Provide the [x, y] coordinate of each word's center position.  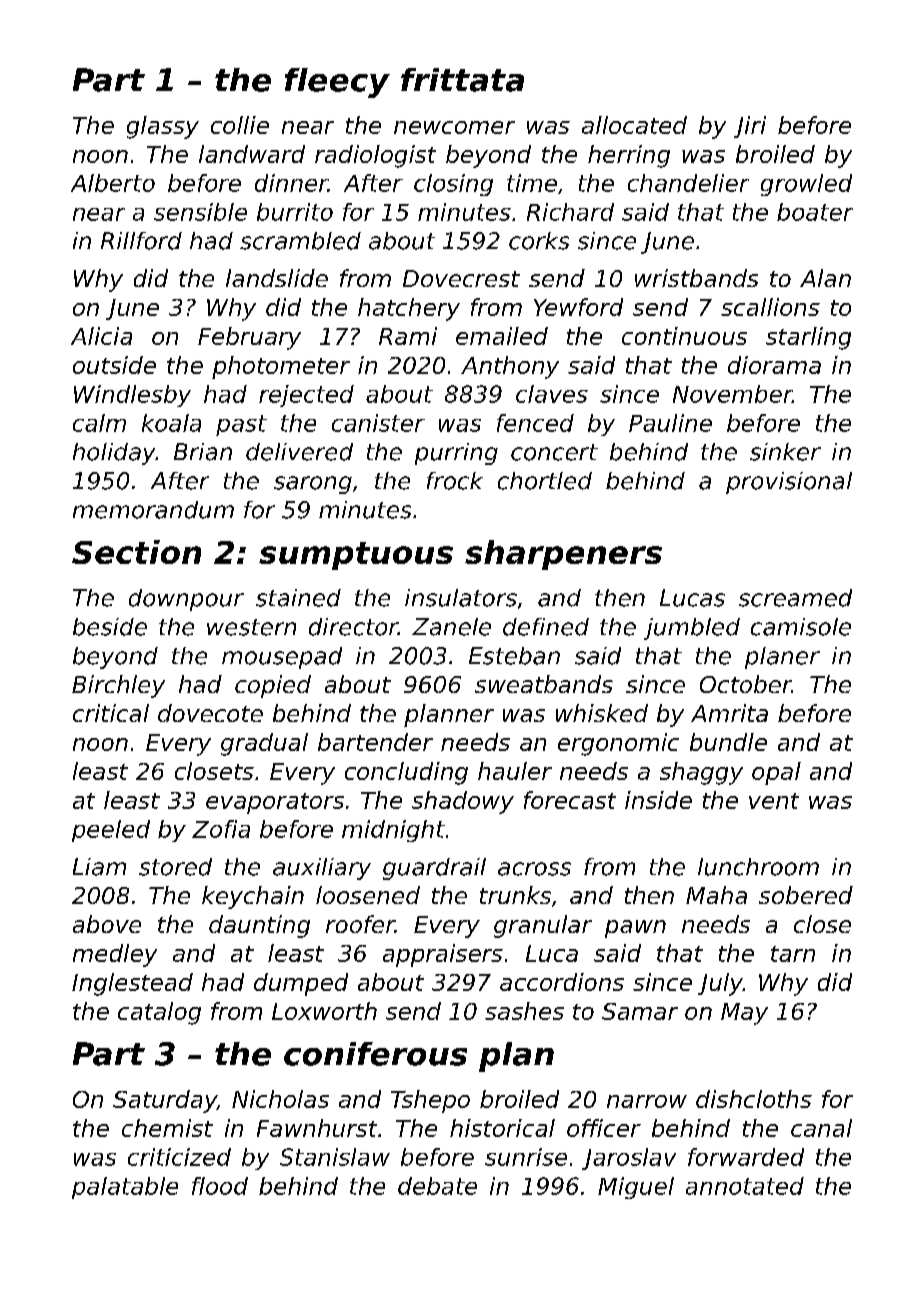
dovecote [210, 713]
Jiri [750, 127]
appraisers [443, 955]
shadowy [463, 802]
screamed [795, 598]
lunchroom [758, 867]
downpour [186, 600]
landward [252, 154]
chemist [167, 1128]
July [720, 984]
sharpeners [563, 555]
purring [456, 454]
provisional [789, 483]
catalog [159, 1013]
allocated [634, 125]
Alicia [101, 336]
